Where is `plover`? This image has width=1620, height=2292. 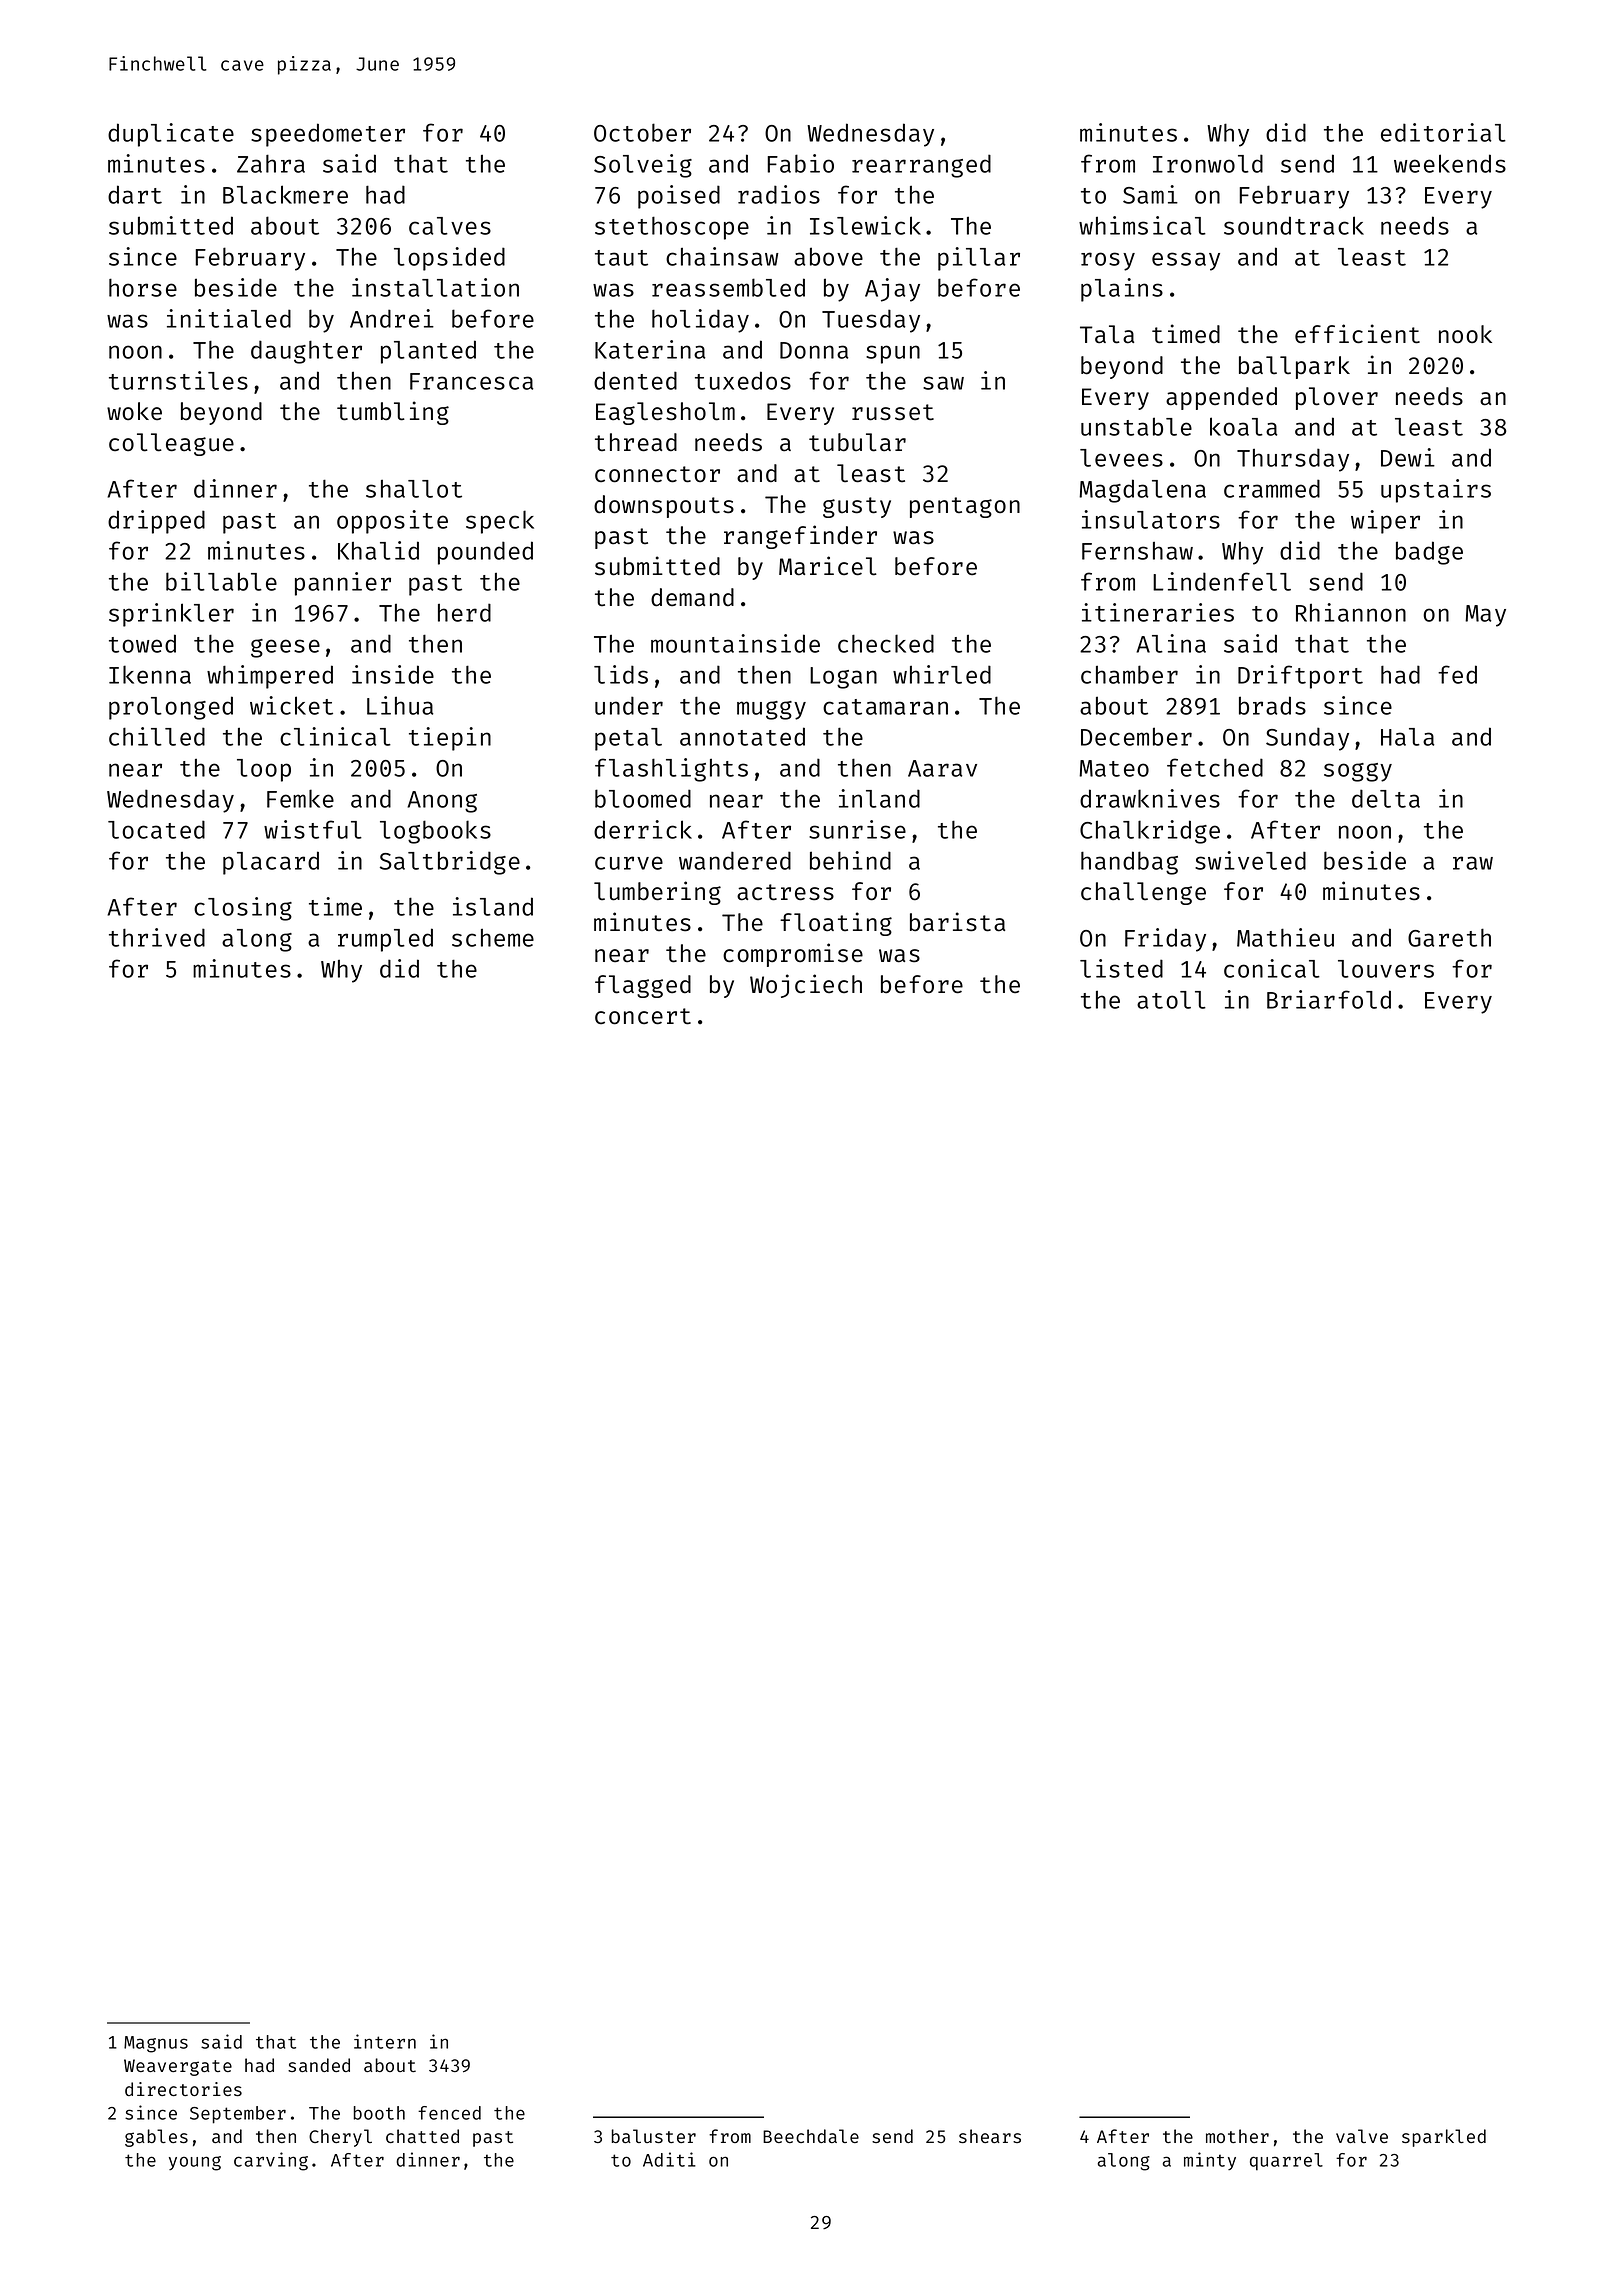
plover is located at coordinates (1337, 398).
